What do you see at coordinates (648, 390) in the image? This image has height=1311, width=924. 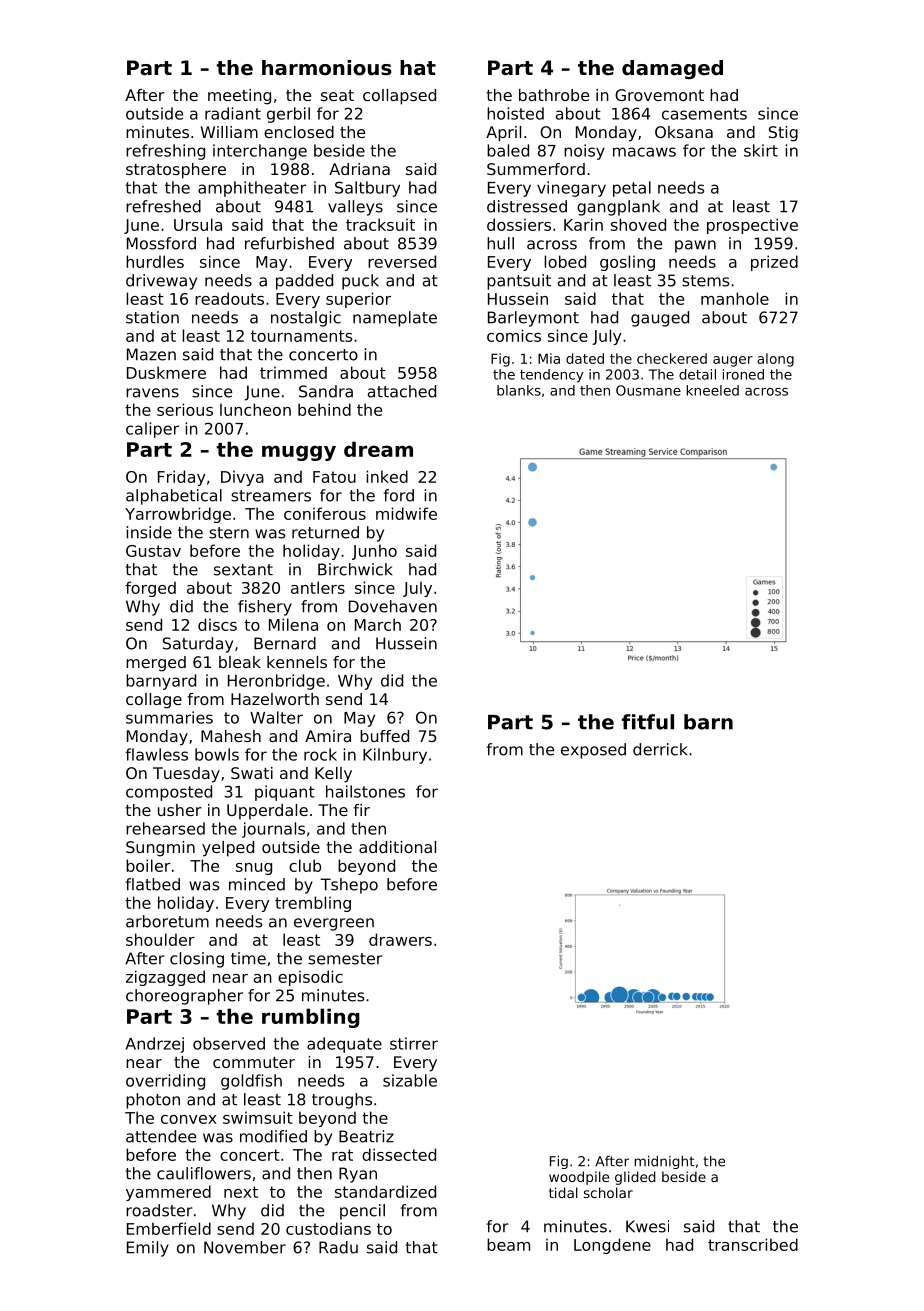 I see `Ousmane` at bounding box center [648, 390].
